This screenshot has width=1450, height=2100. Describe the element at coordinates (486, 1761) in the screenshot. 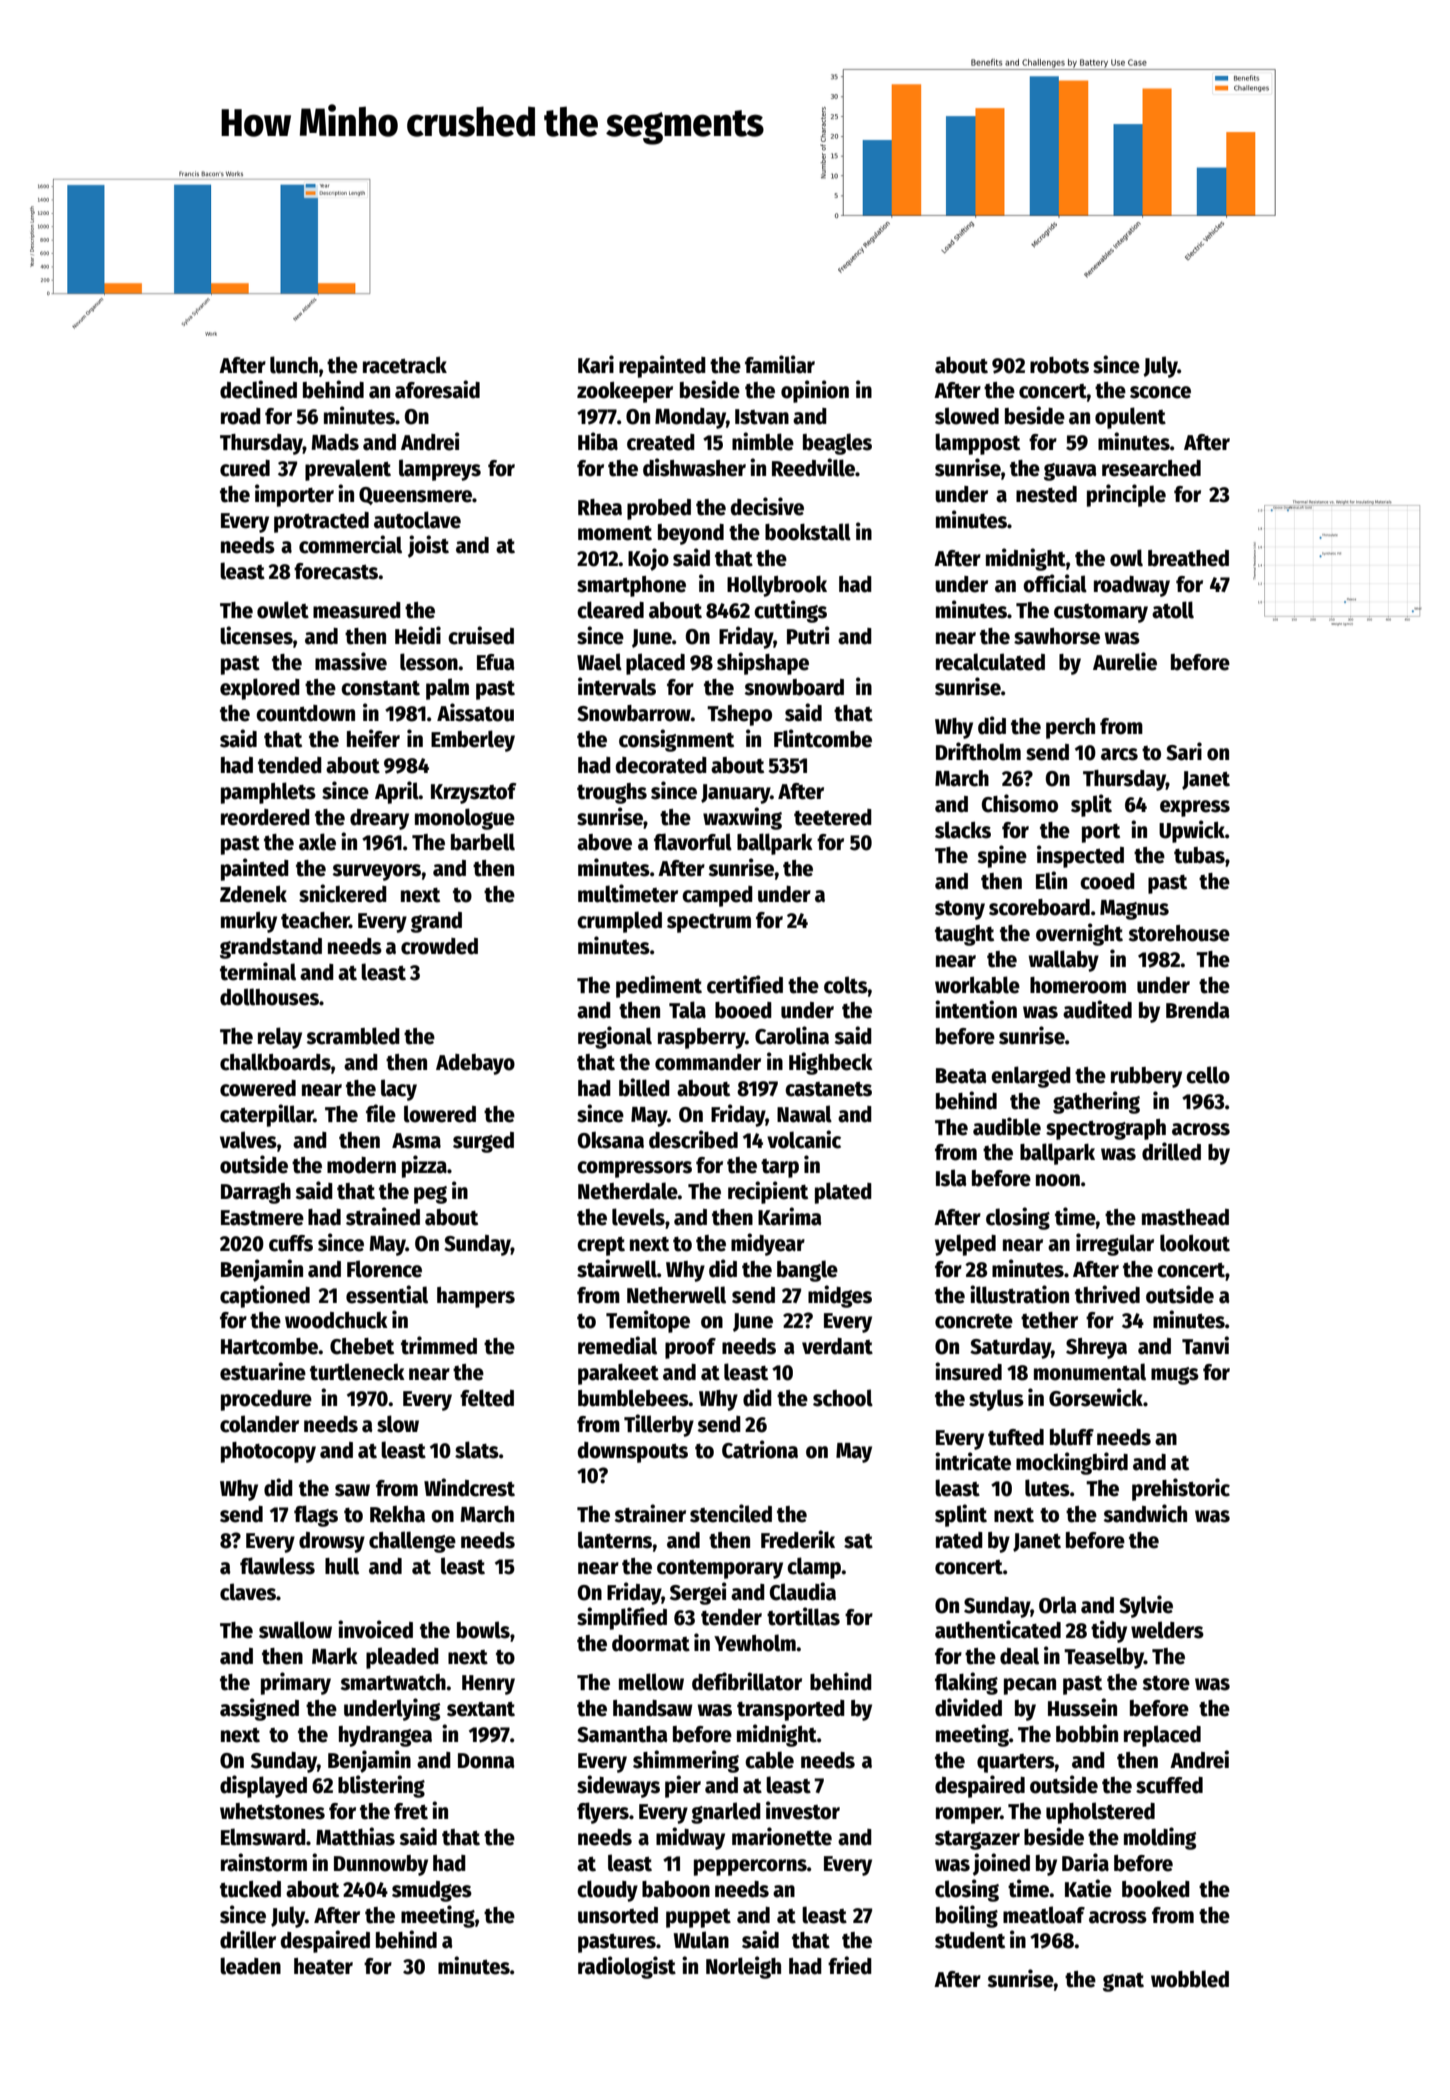

I see `Donna` at that location.
